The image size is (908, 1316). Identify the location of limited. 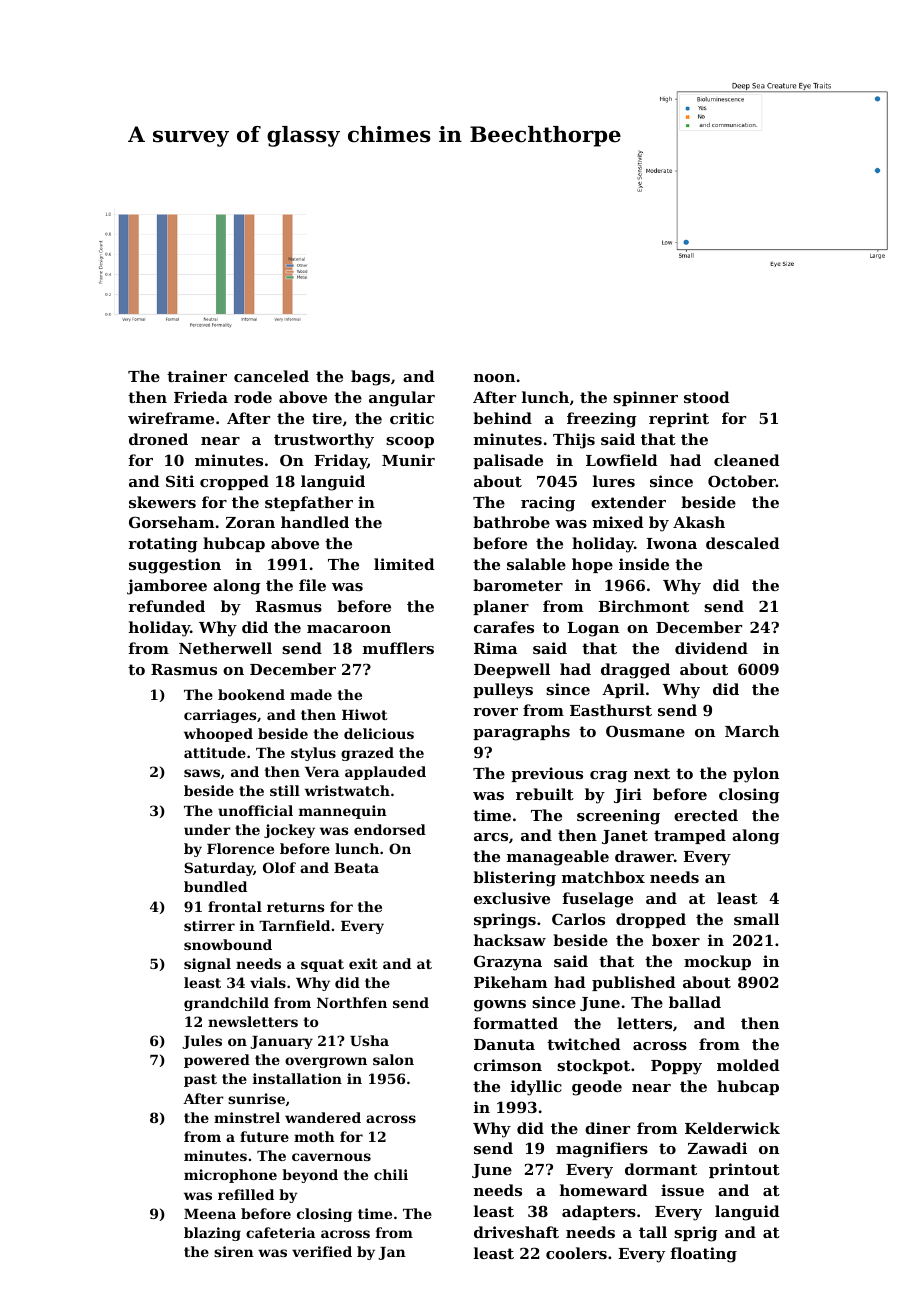
(404, 564).
